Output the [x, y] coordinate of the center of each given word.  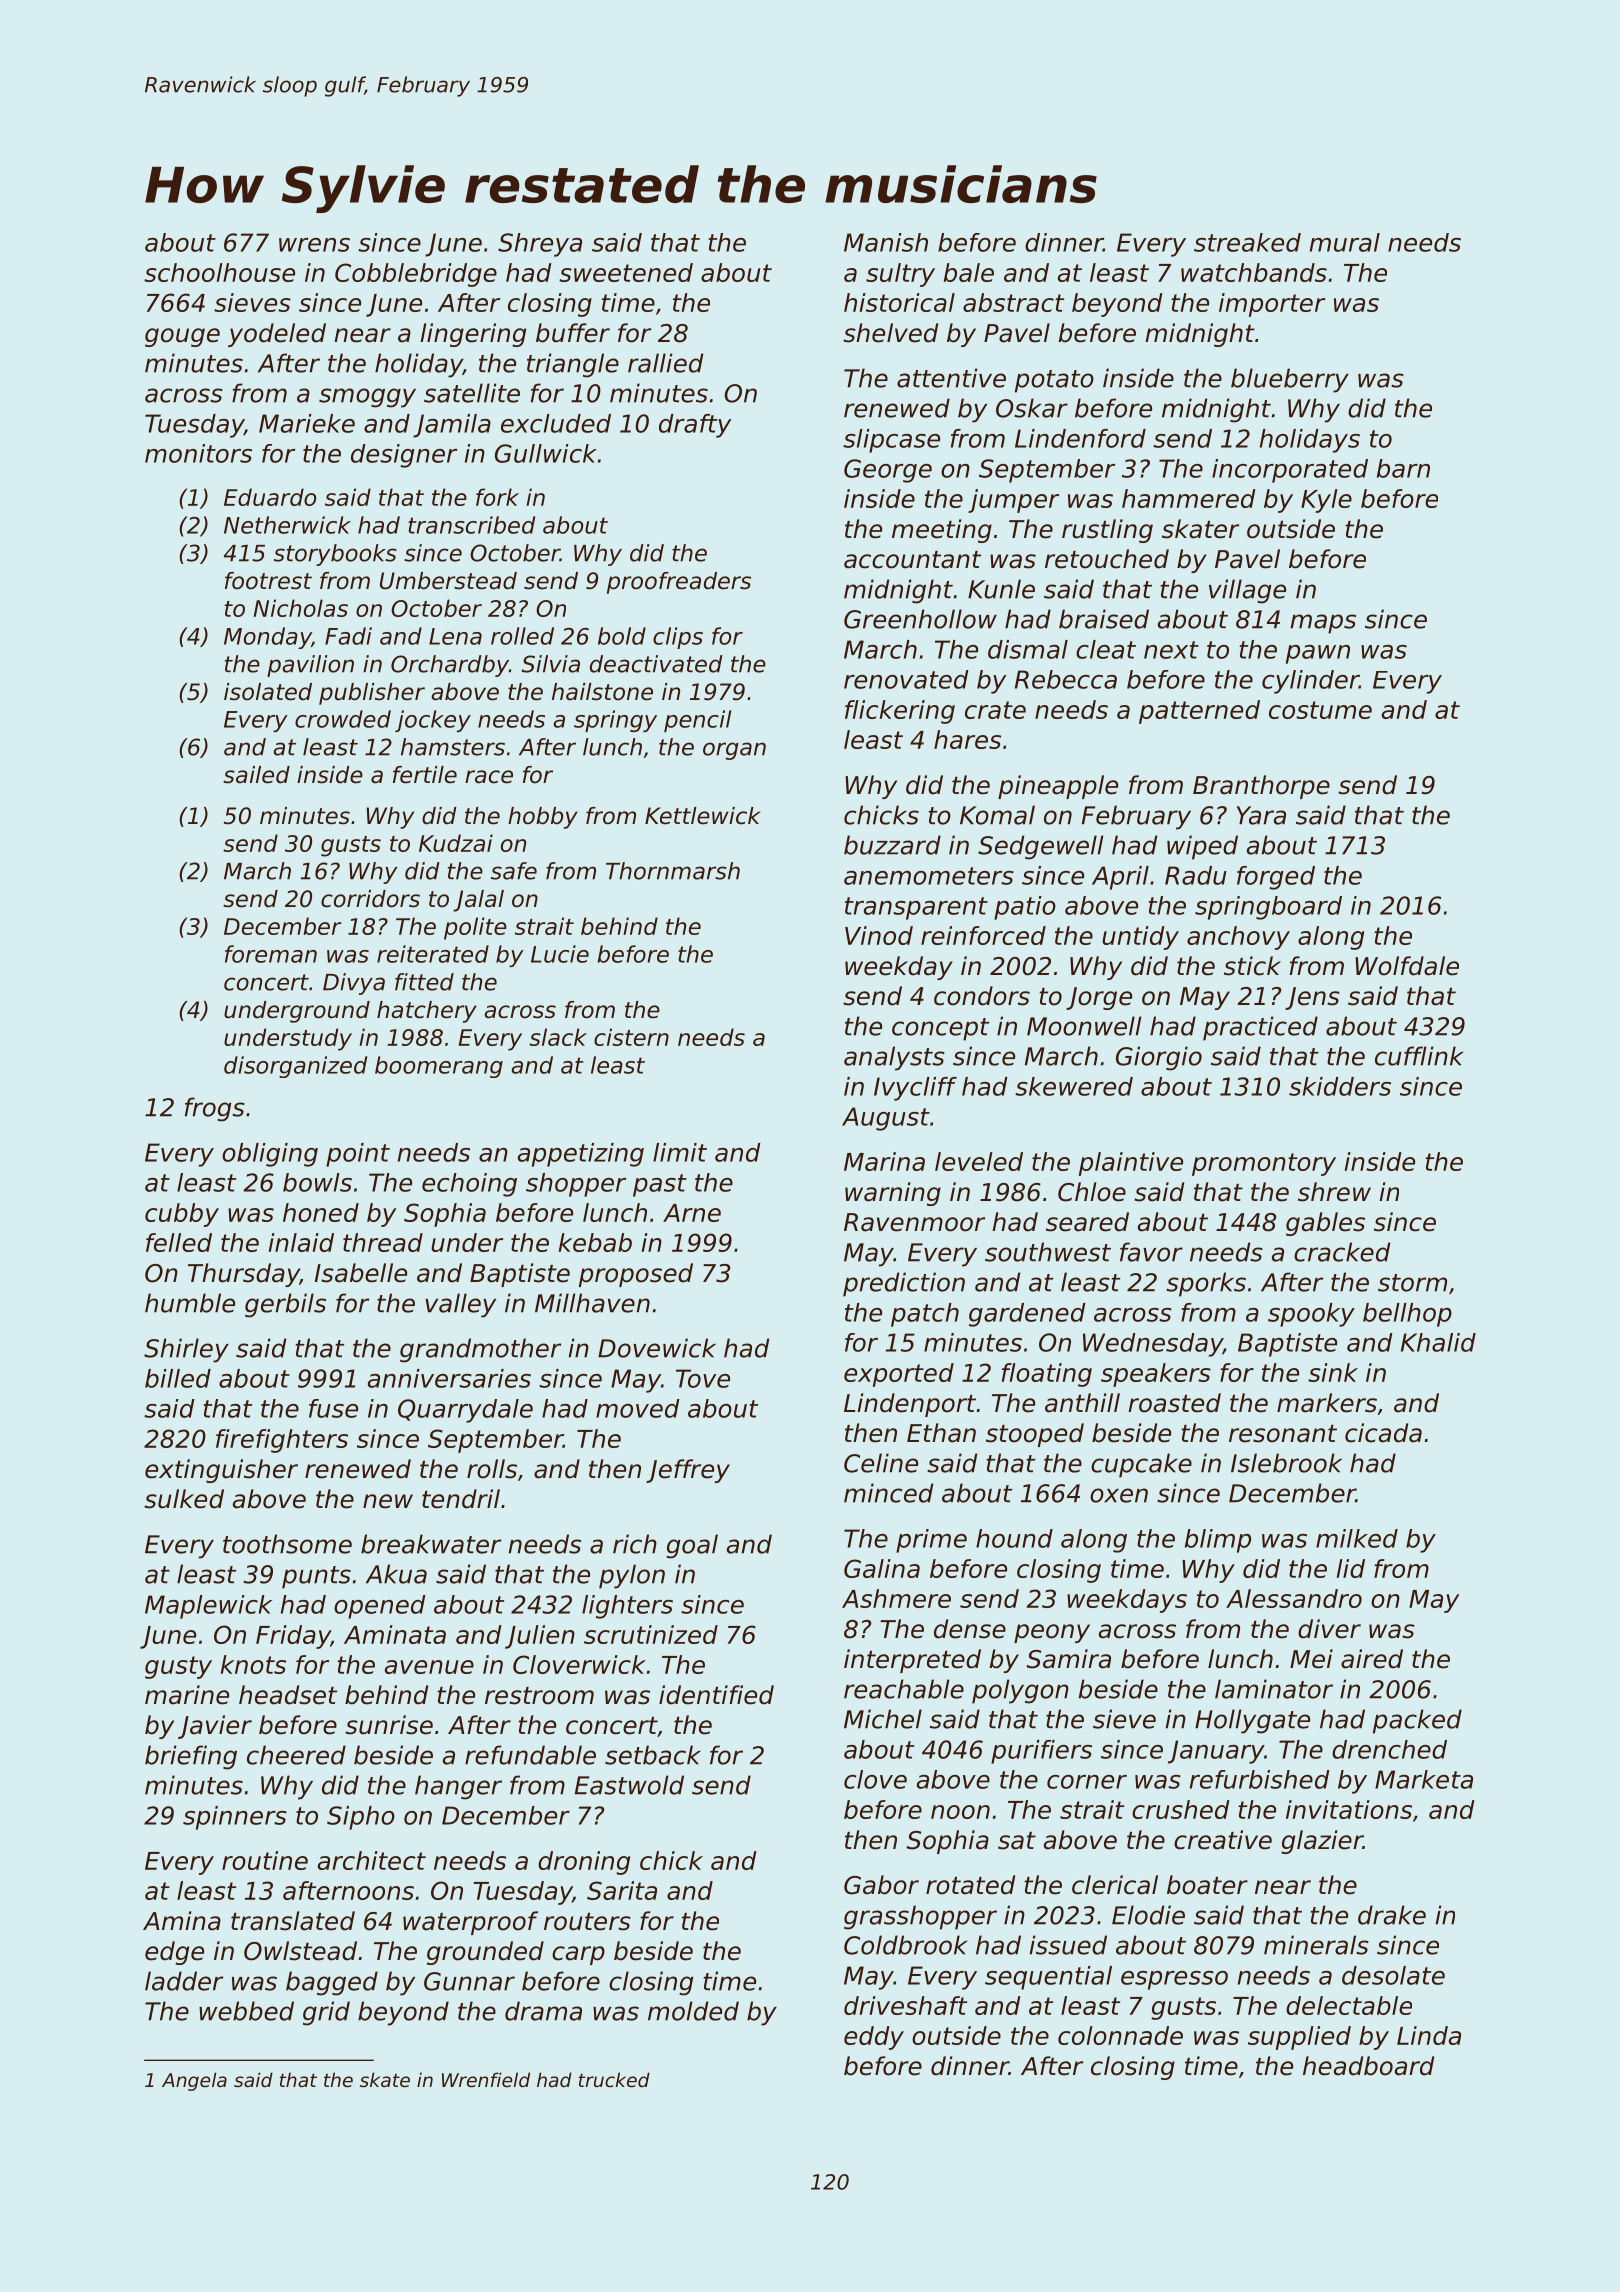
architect [372, 1860]
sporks [1206, 1284]
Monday [268, 638]
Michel [883, 1719]
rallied [665, 363]
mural [1345, 242]
